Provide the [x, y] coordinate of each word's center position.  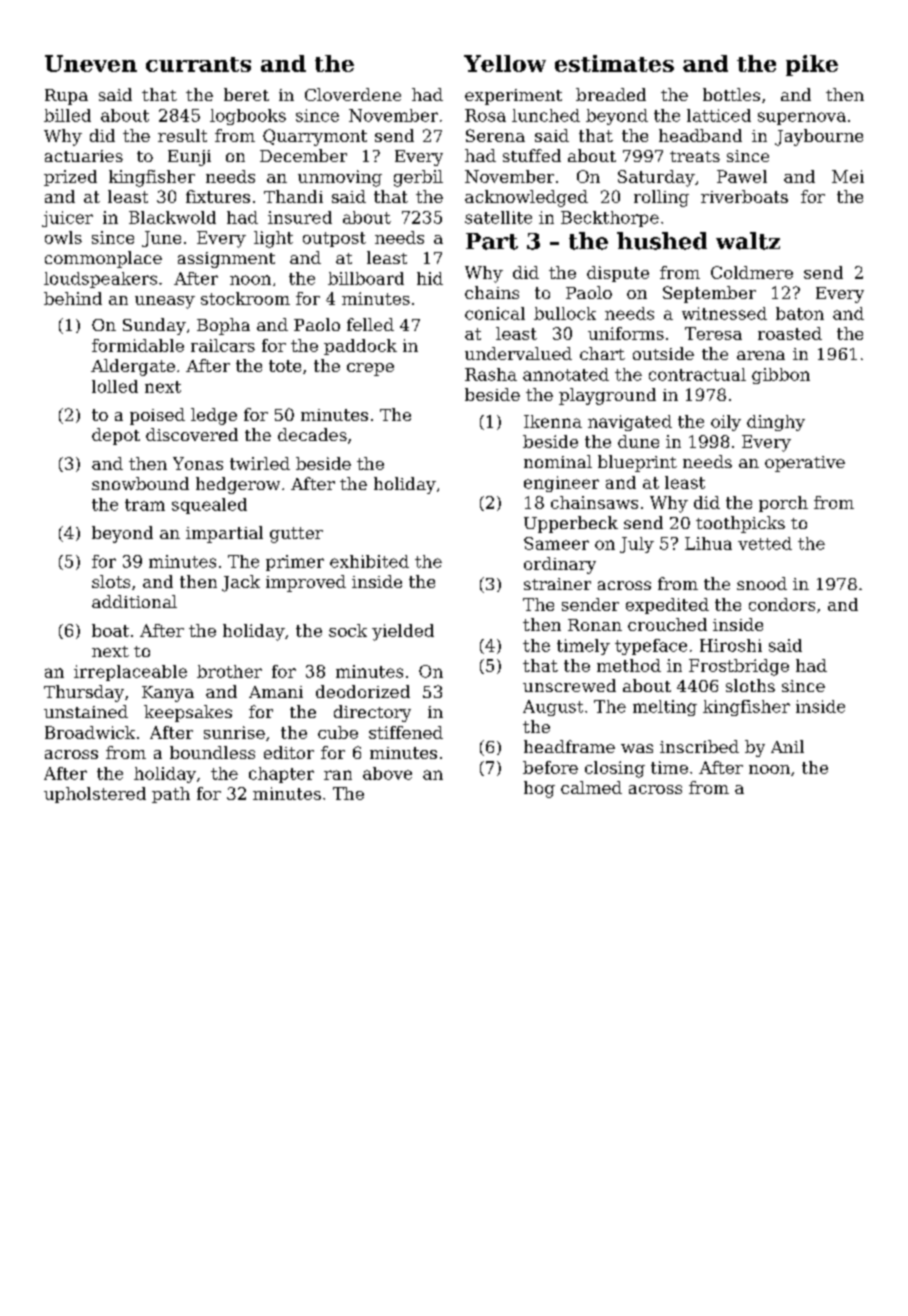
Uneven [91, 63]
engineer [561, 484]
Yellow [505, 63]
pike [812, 65]
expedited [667, 606]
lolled [115, 386]
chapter [281, 775]
